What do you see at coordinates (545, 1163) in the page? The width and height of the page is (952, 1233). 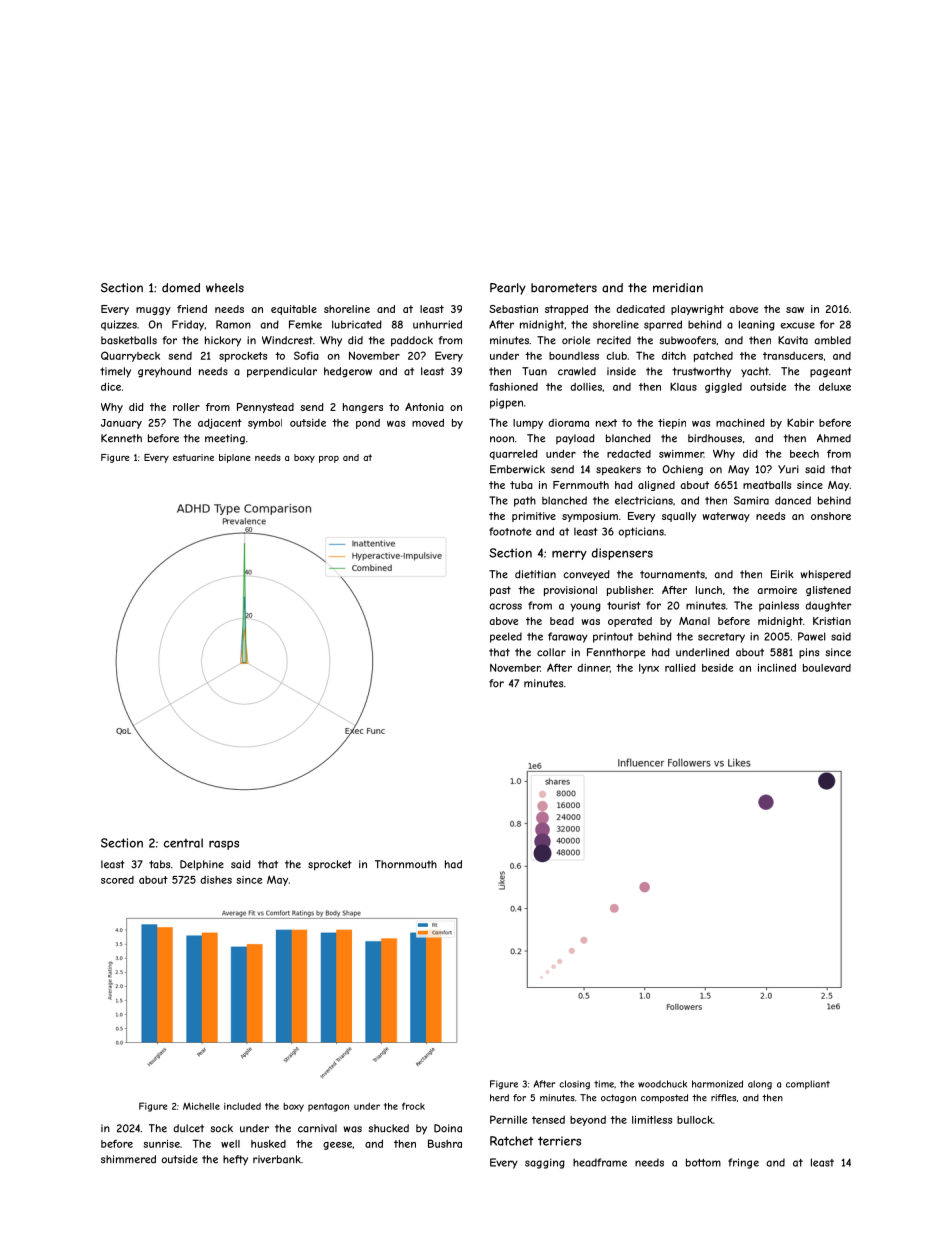 I see `sagging` at bounding box center [545, 1163].
